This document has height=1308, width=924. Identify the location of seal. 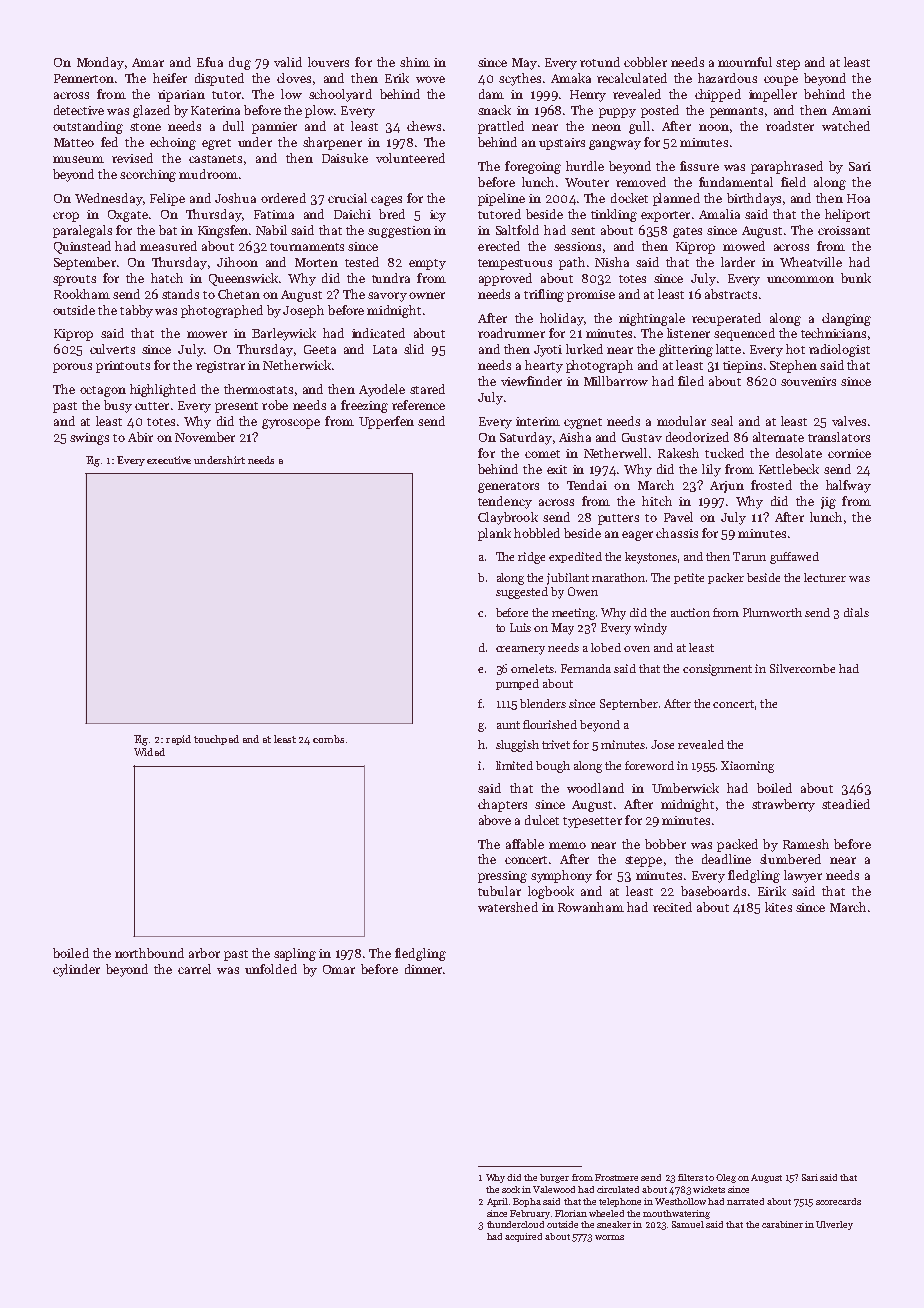
(722, 421).
